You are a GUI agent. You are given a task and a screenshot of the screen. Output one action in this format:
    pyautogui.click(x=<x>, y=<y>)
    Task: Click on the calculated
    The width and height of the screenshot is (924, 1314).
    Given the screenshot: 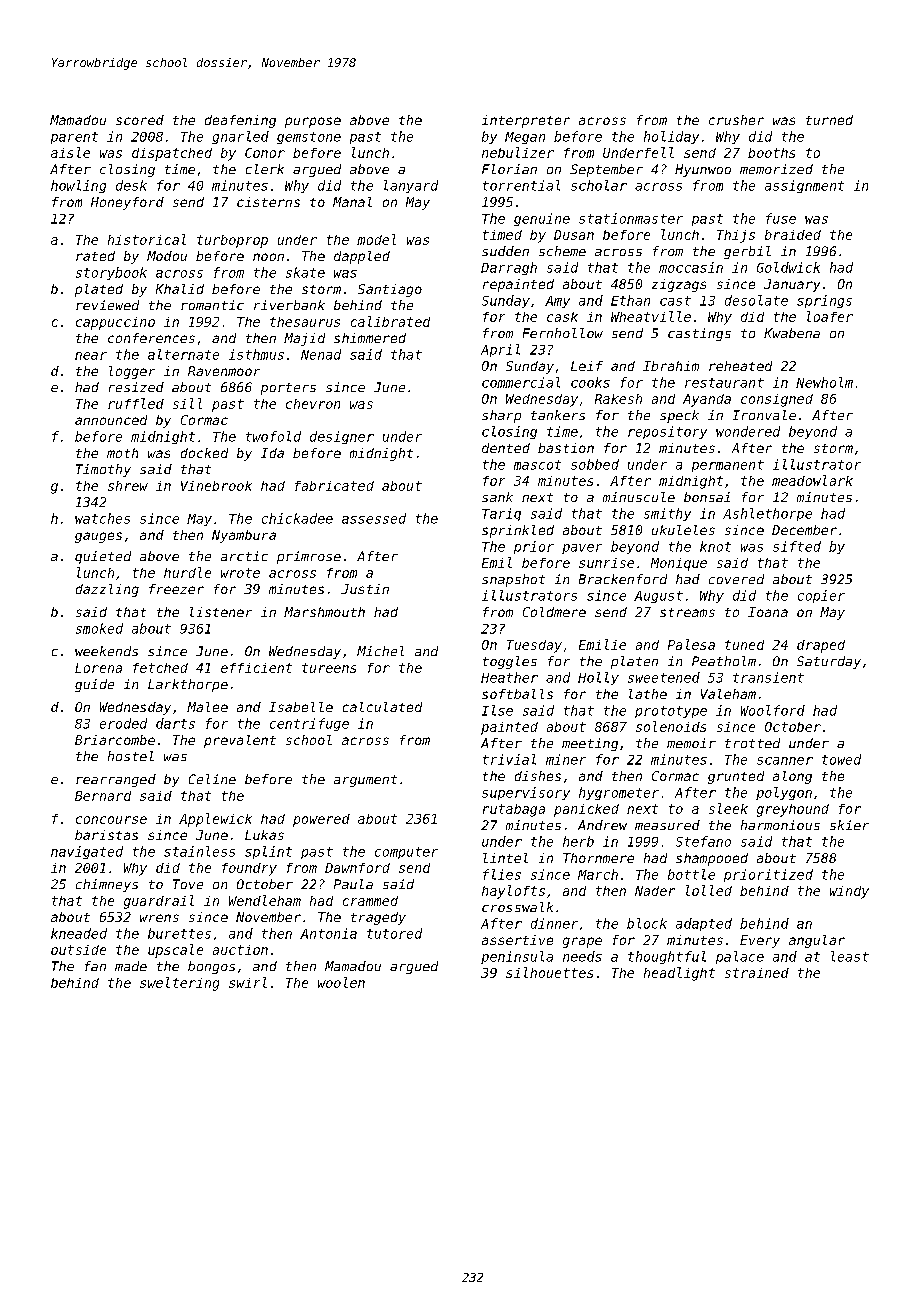 What is the action you would take?
    pyautogui.click(x=382, y=707)
